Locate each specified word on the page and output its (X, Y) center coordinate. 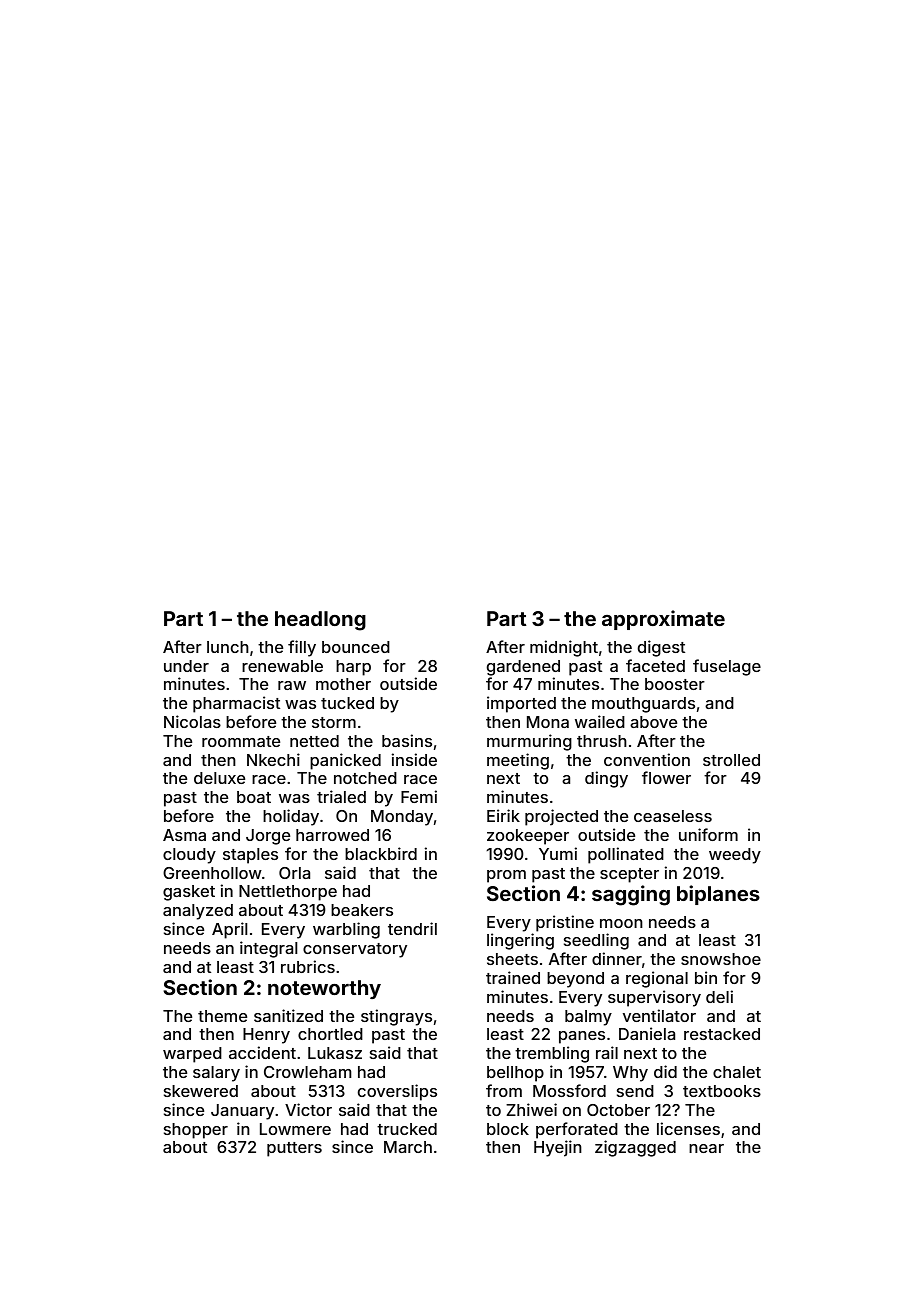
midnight (564, 648)
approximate (663, 620)
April (229, 930)
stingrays (396, 1017)
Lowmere (295, 1129)
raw (292, 685)
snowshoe (721, 959)
